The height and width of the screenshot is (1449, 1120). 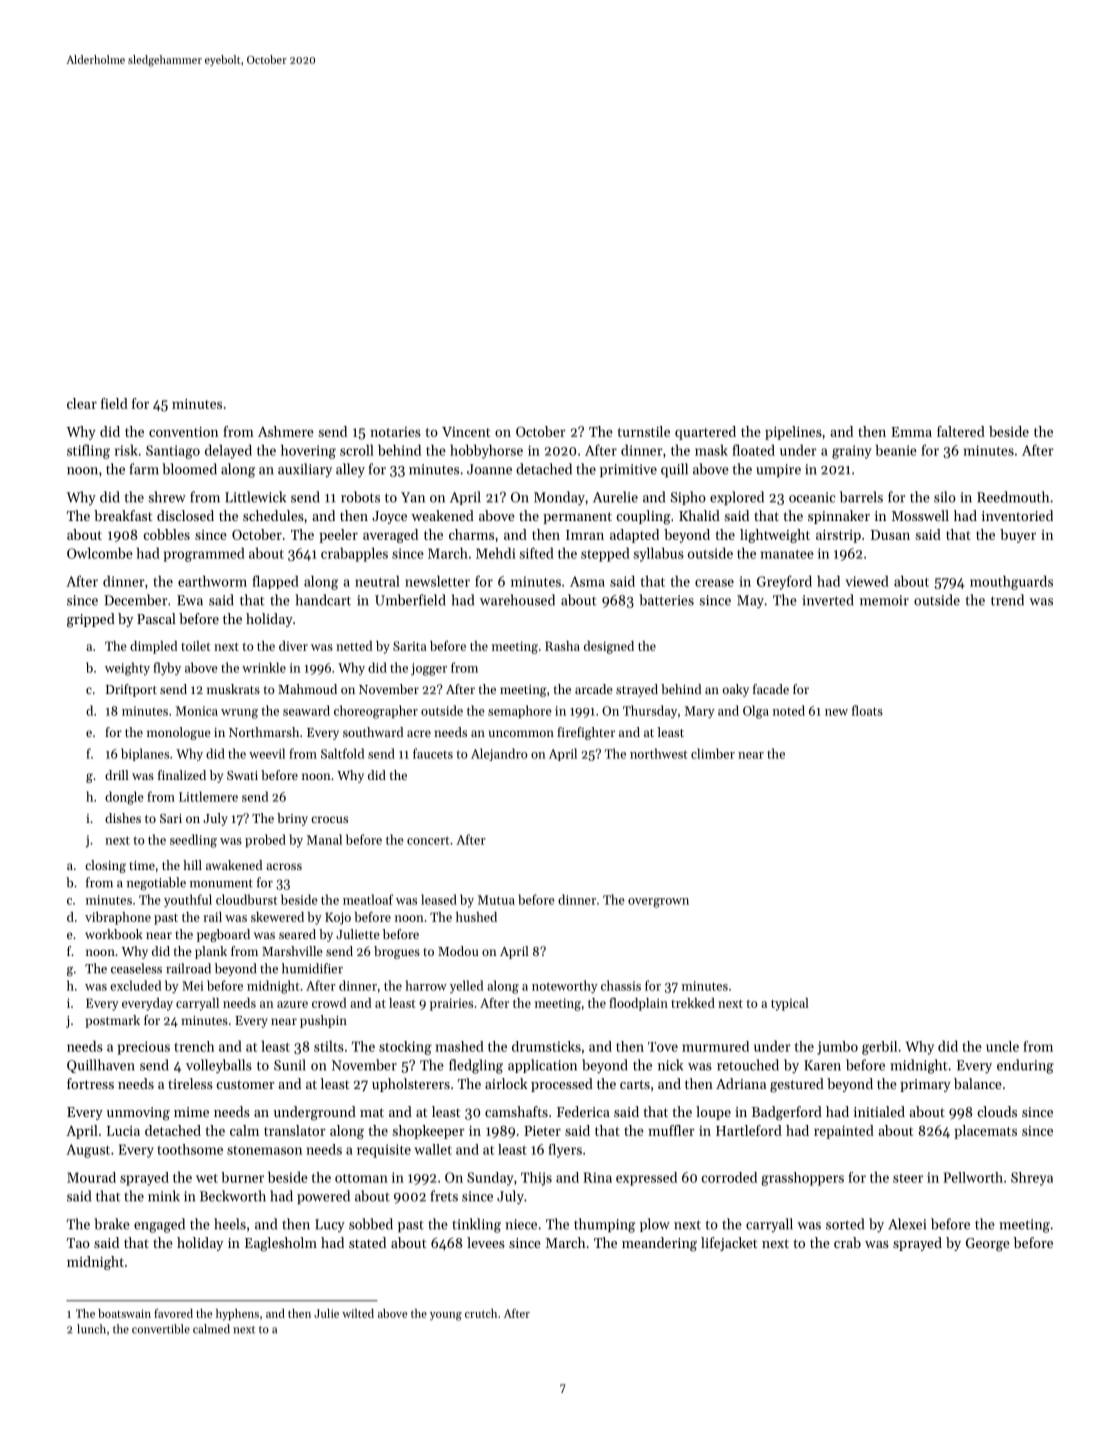 I want to click on heels, so click(x=230, y=1224).
